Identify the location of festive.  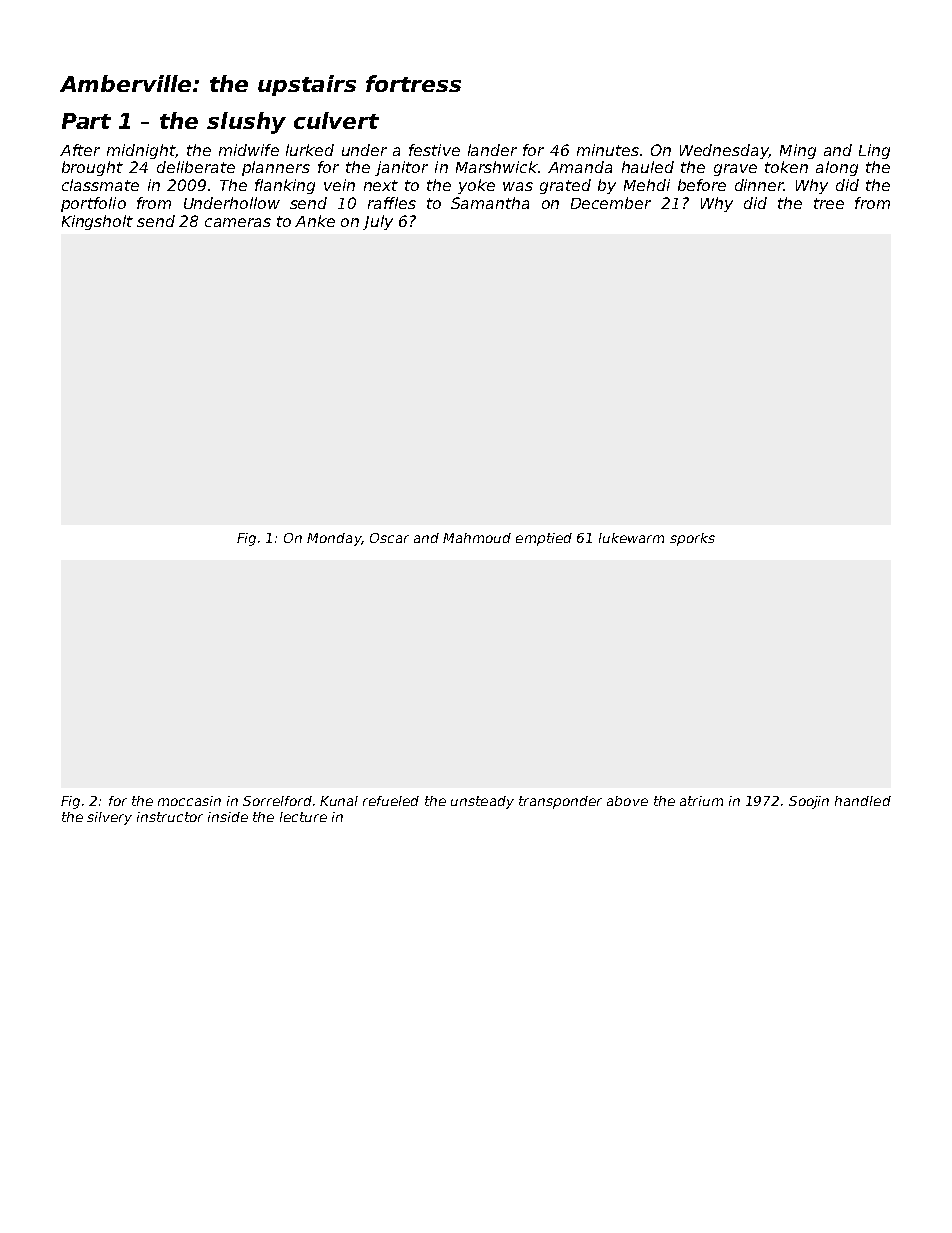
(434, 150).
